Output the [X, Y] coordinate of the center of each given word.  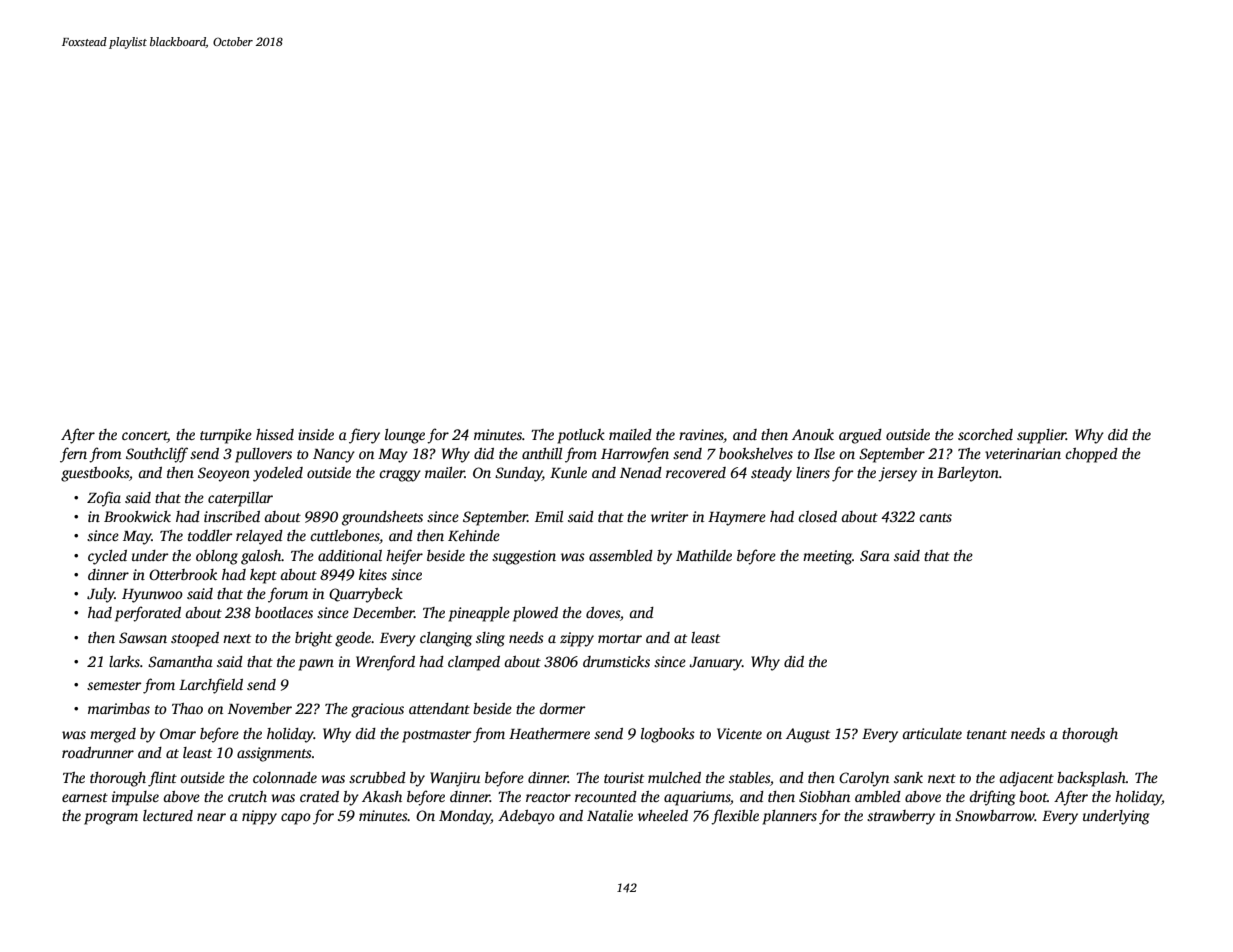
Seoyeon [224, 474]
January [715, 664]
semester [114, 685]
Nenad [641, 472]
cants [935, 517]
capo [296, 819]
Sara [875, 555]
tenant [987, 734]
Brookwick [137, 516]
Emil [549, 516]
